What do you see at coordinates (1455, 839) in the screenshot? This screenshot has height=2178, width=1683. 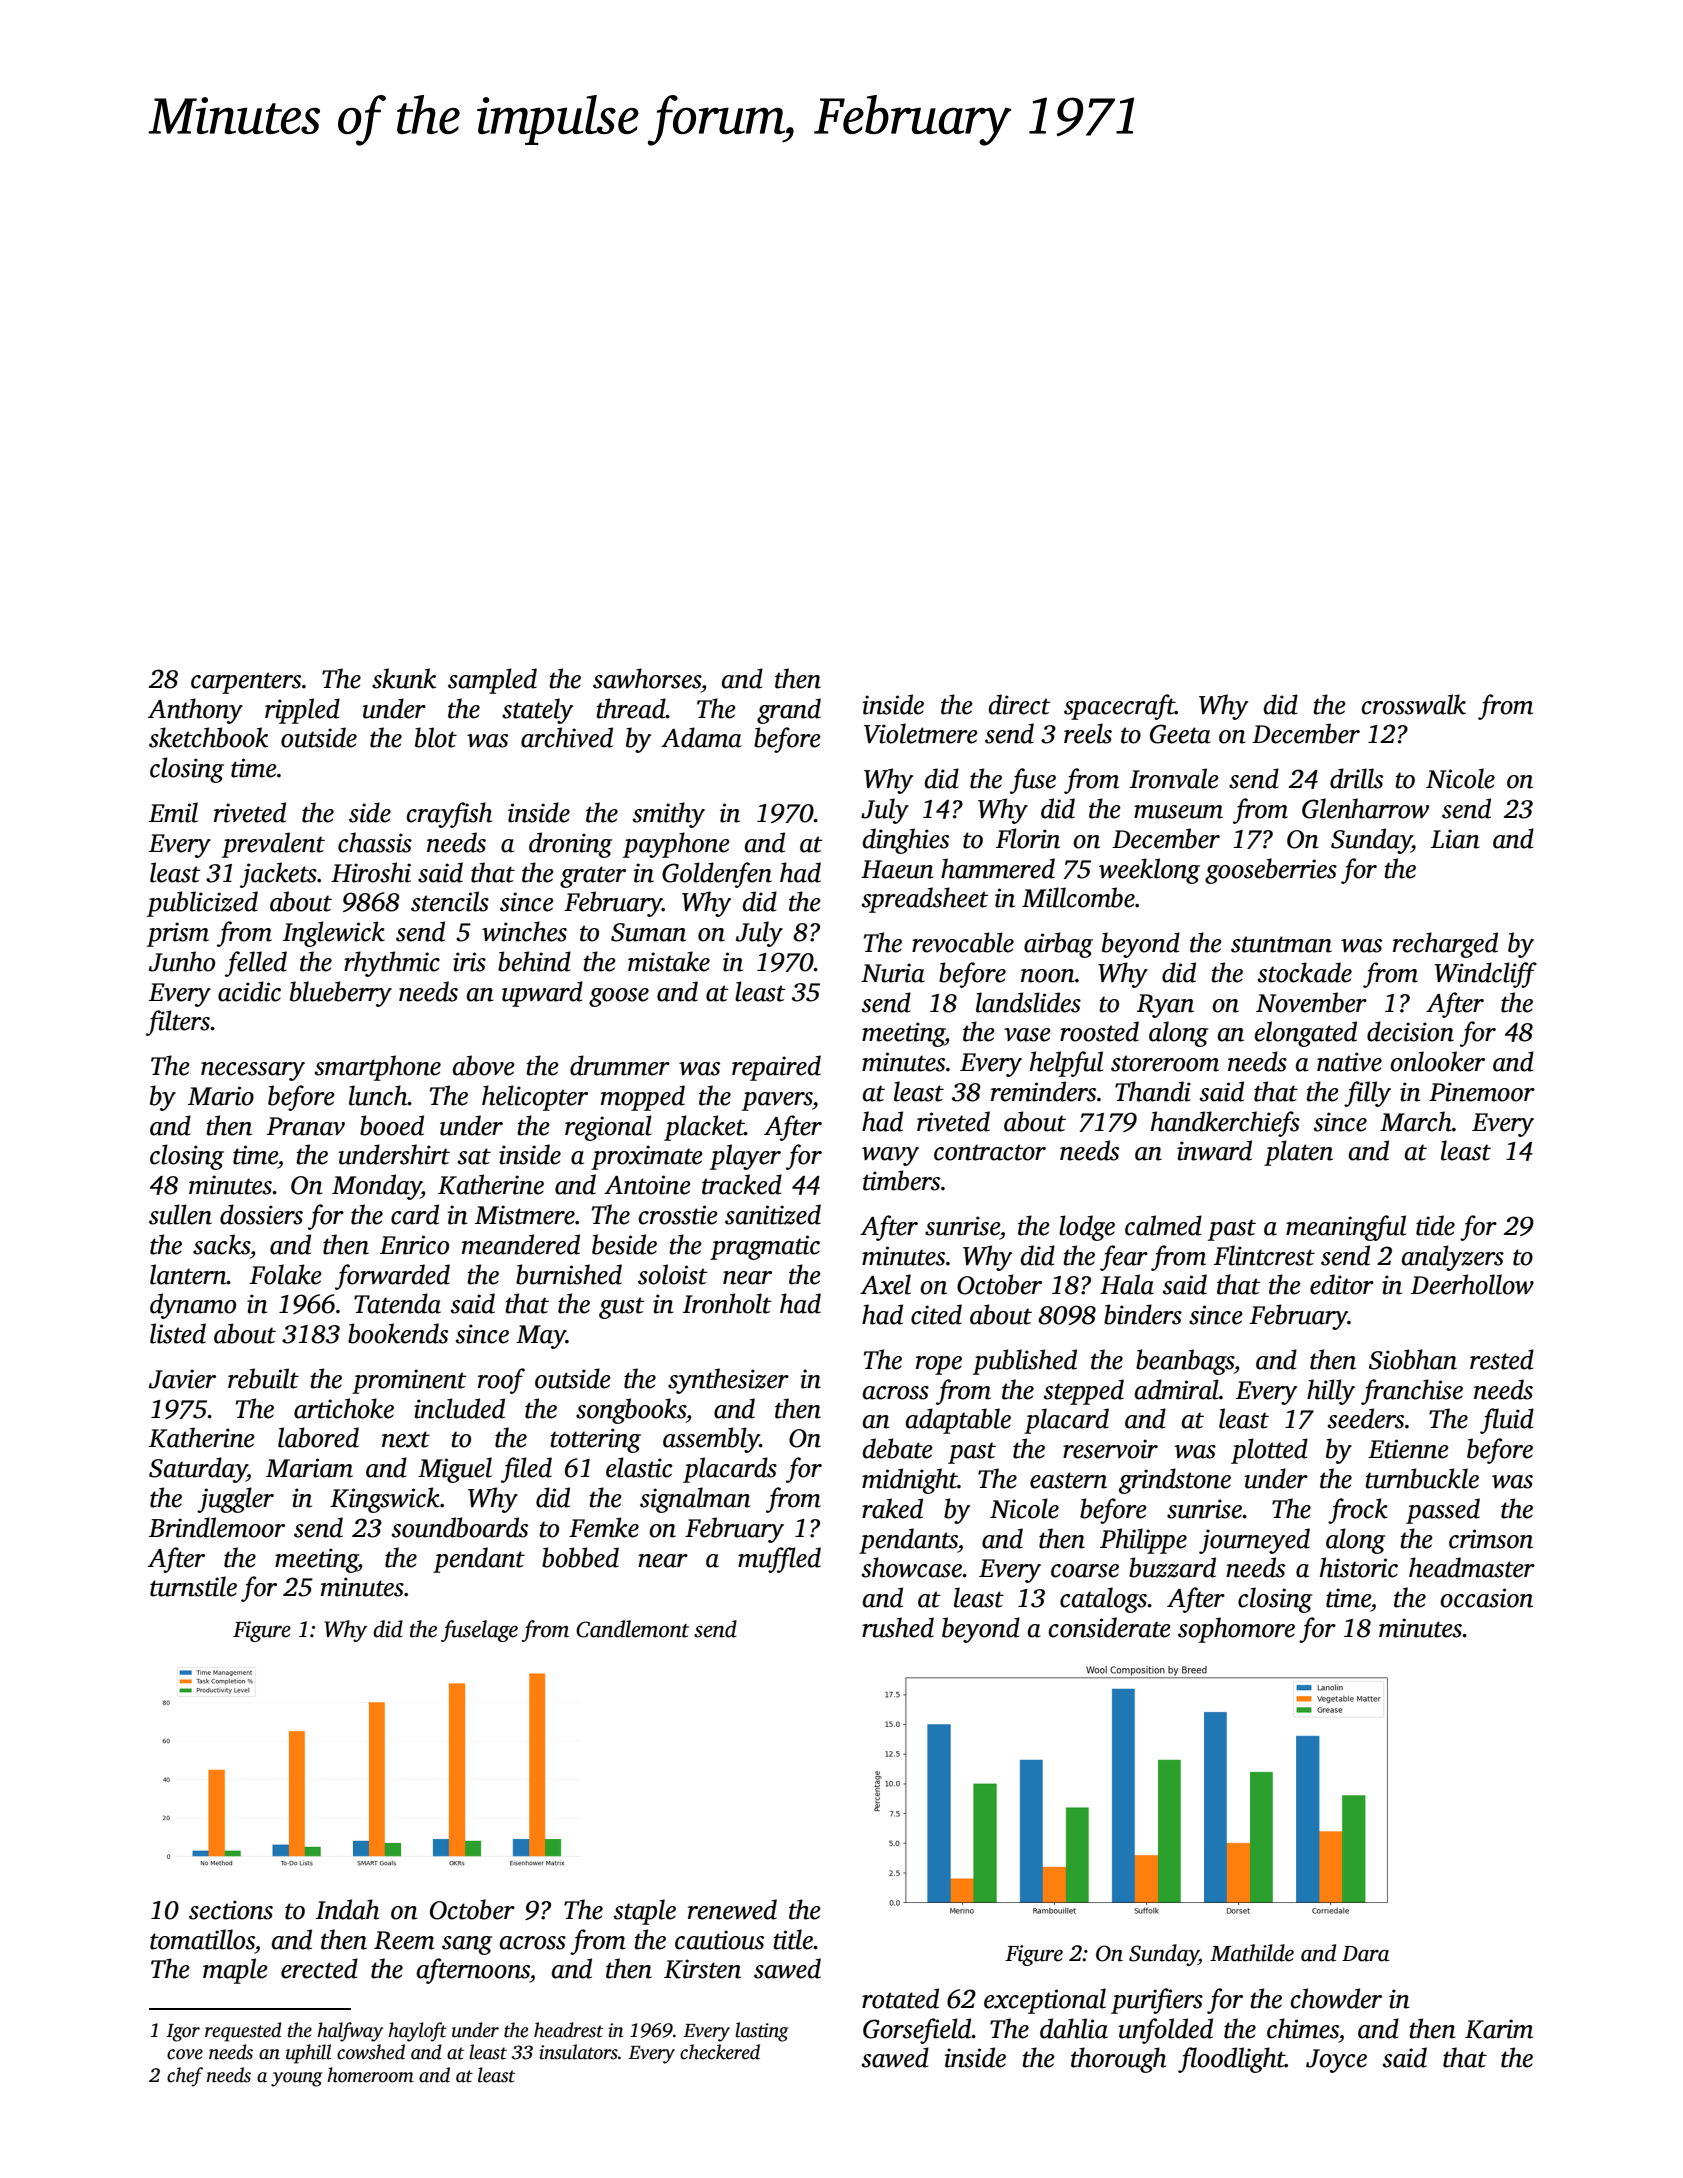 I see `Lian` at bounding box center [1455, 839].
